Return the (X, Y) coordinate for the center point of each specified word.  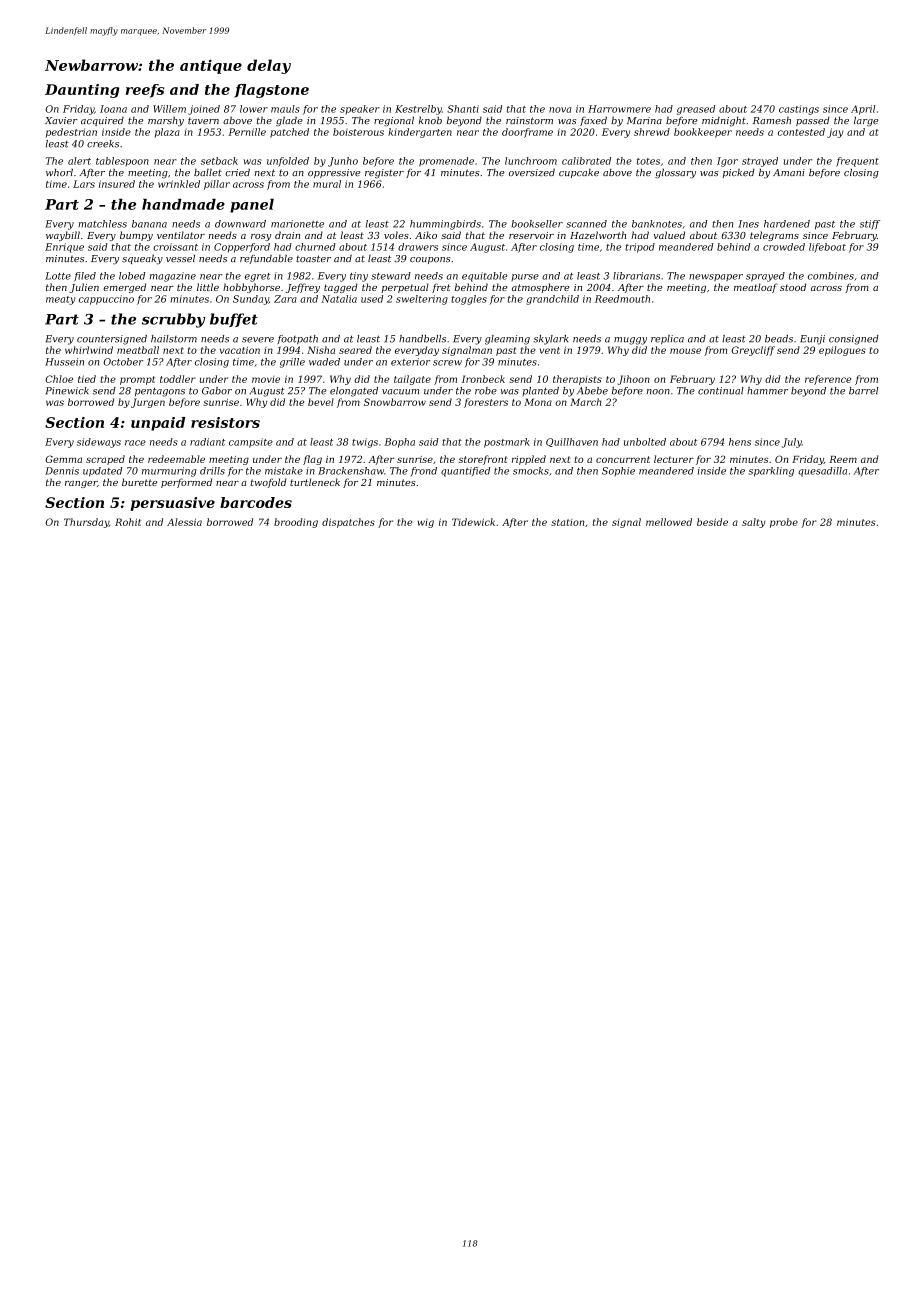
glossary (675, 174)
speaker (360, 109)
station (567, 522)
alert (79, 161)
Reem (843, 459)
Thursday (86, 523)
